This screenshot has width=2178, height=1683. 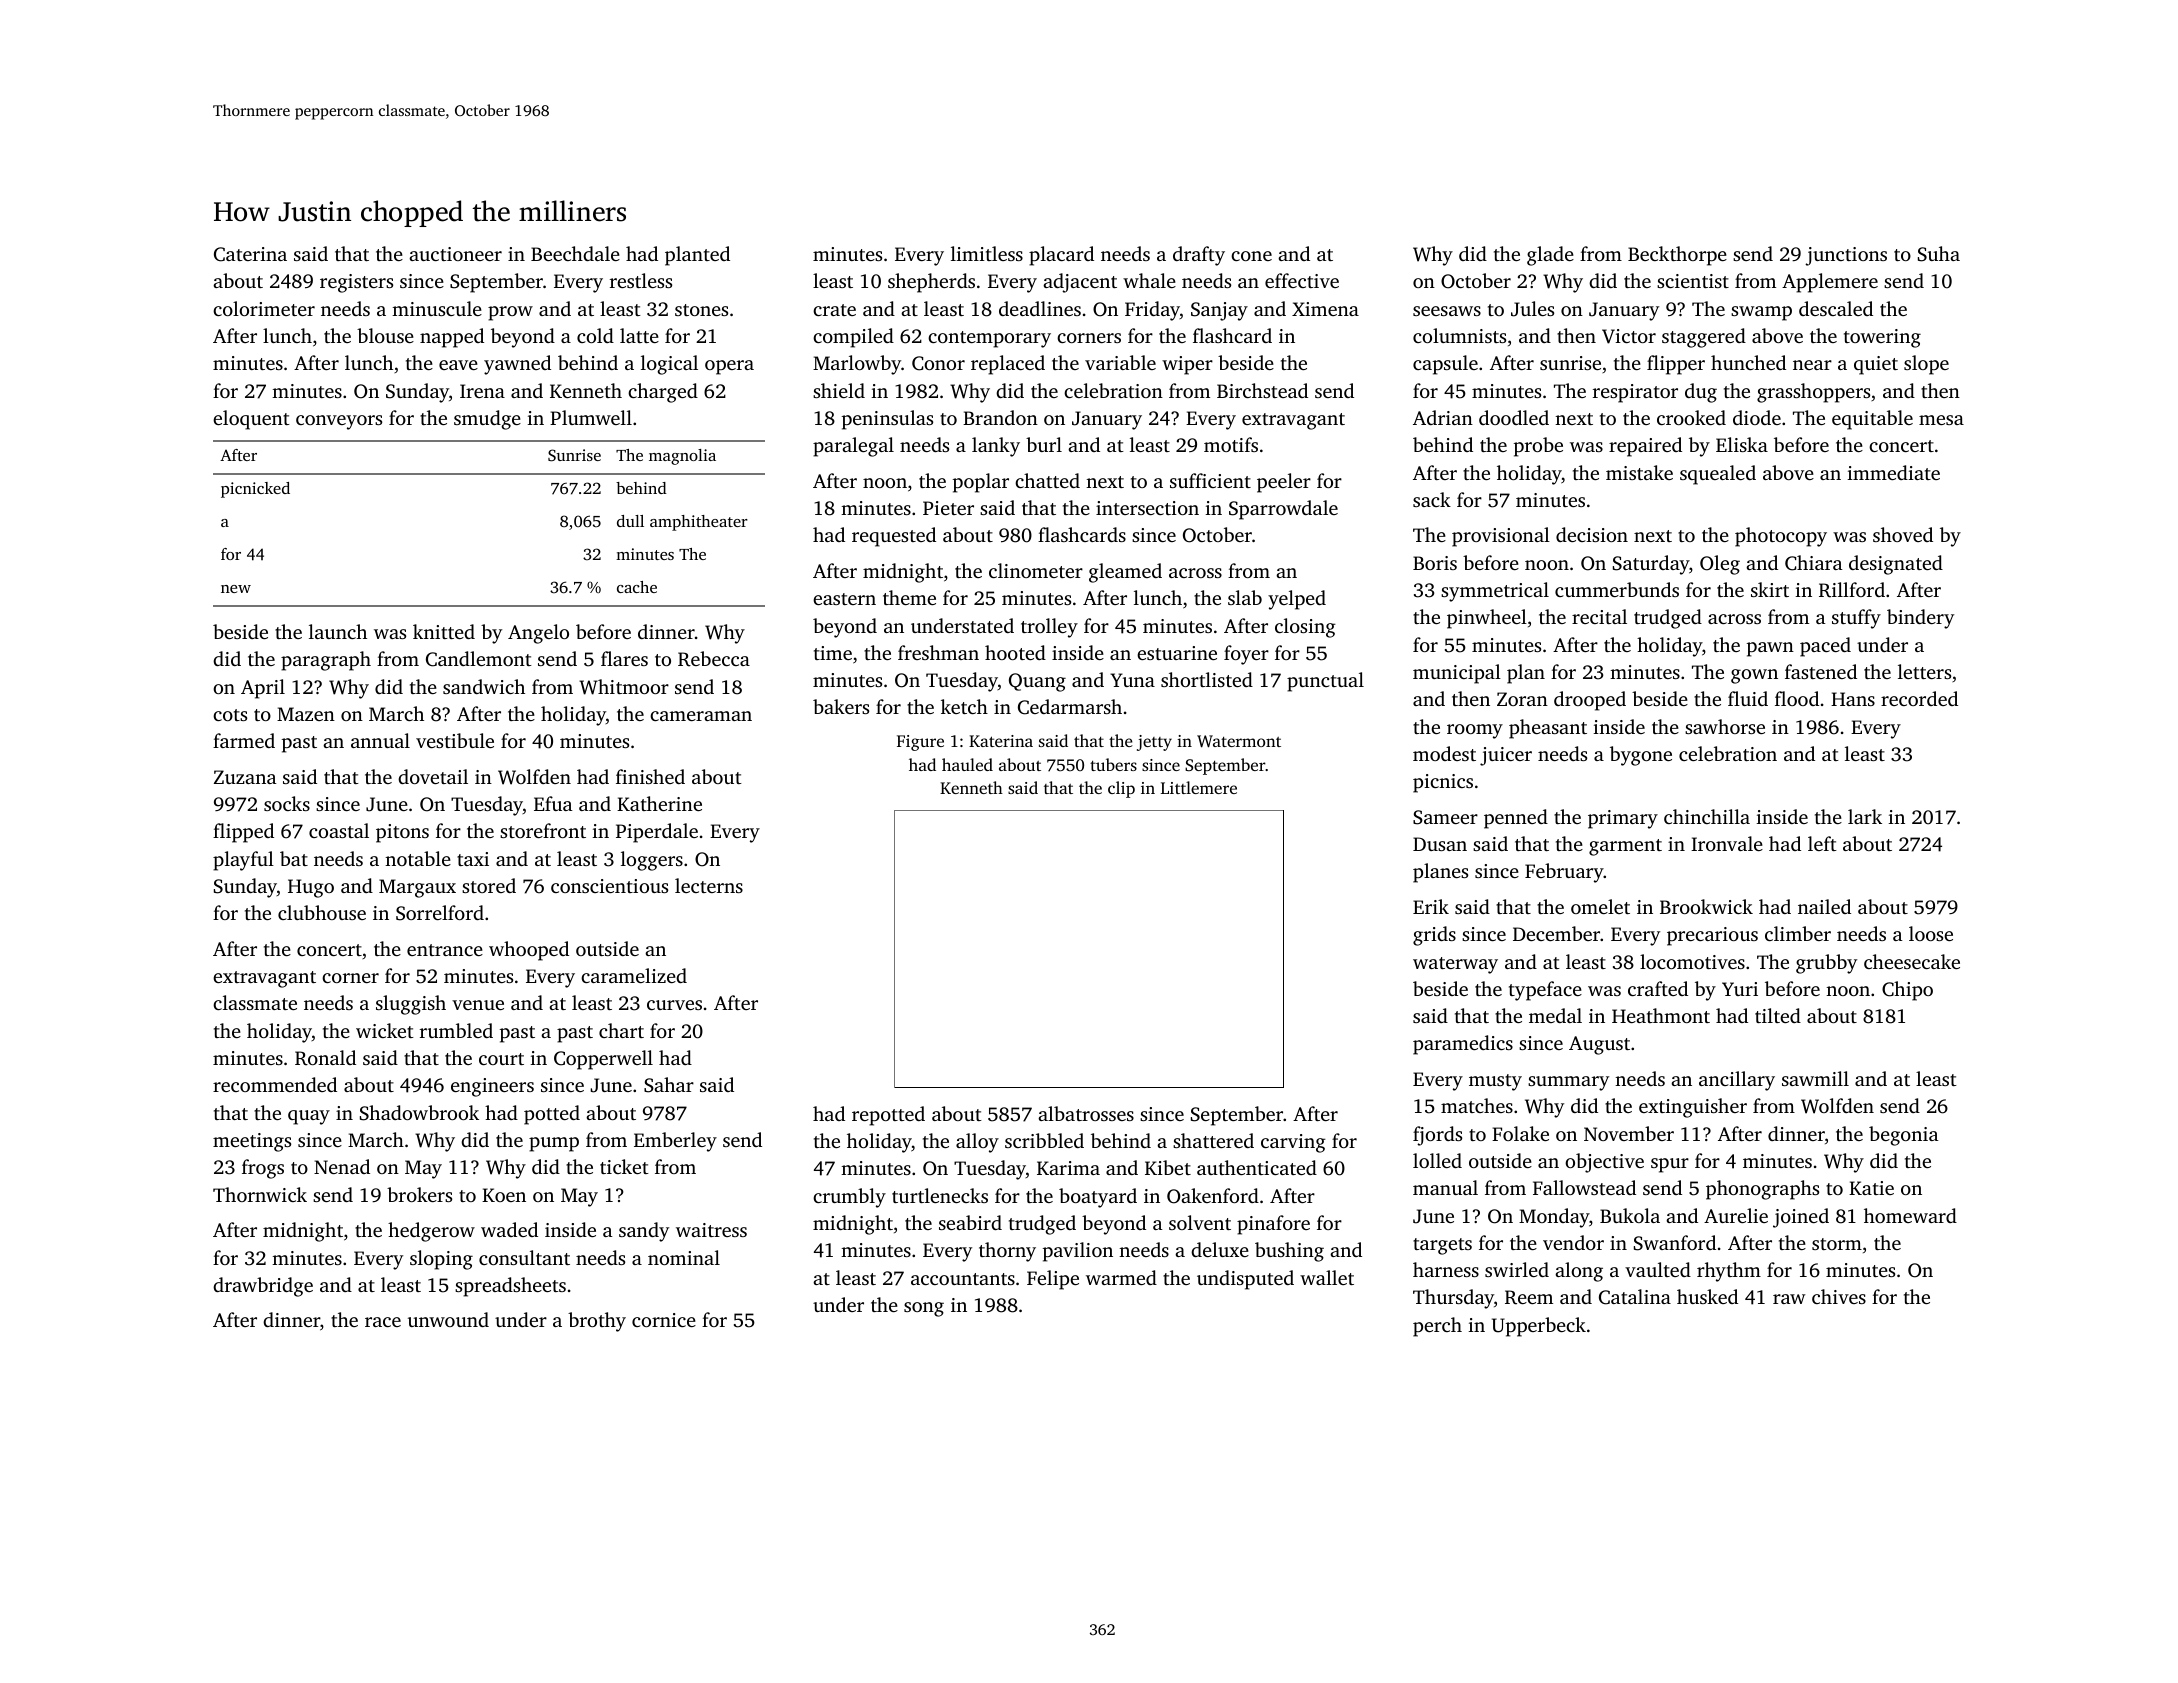 I want to click on Beechdale, so click(x=575, y=253).
